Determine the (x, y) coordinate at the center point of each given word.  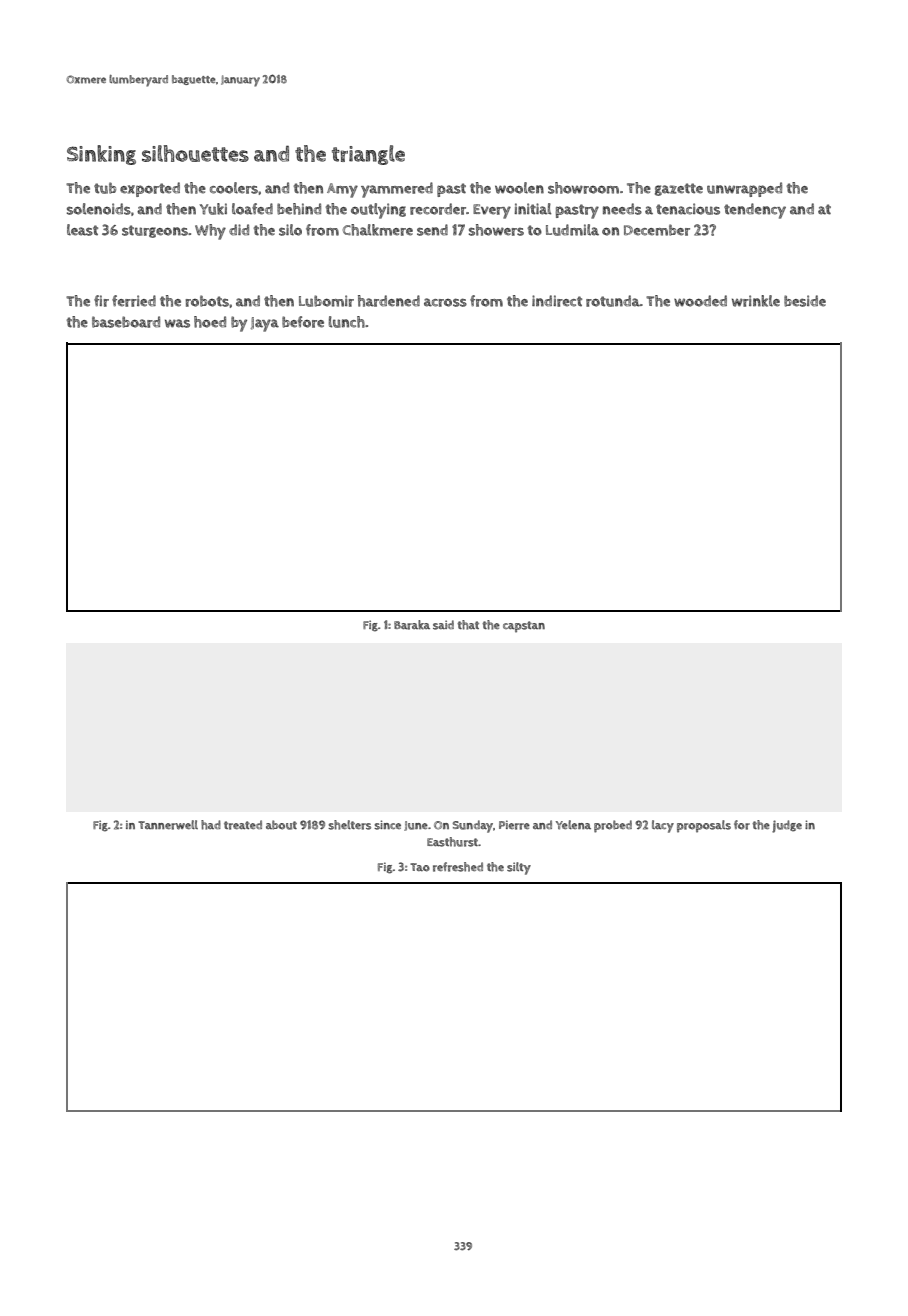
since (387, 825)
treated (243, 825)
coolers (234, 188)
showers (496, 230)
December (657, 230)
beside (805, 301)
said (443, 625)
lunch (347, 322)
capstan (524, 626)
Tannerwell (168, 825)
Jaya (265, 324)
